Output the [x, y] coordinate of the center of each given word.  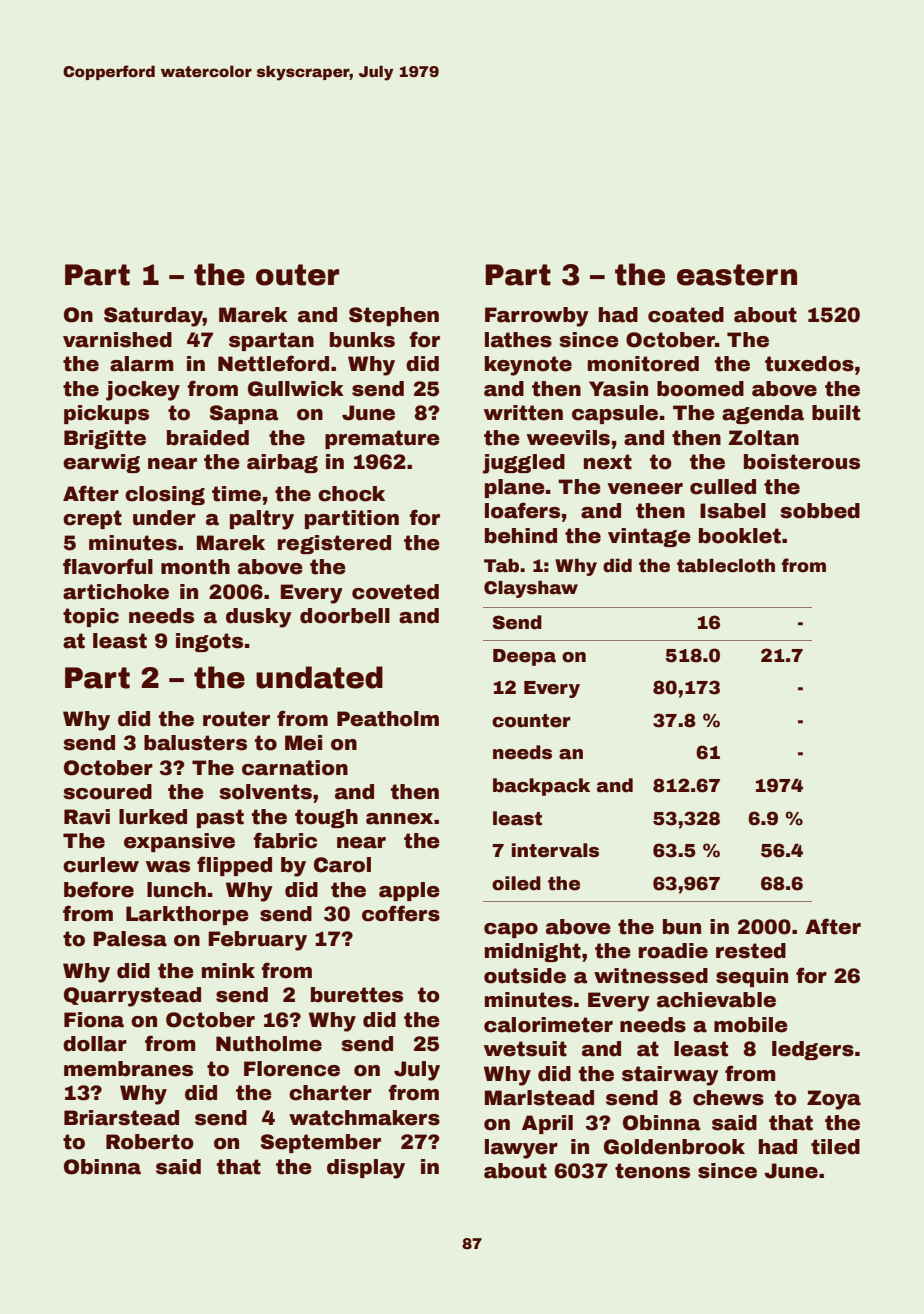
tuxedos [809, 364]
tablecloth [726, 566]
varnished [117, 340]
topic [91, 617]
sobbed [820, 511]
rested [751, 951]
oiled [516, 883]
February [257, 941]
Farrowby [537, 317]
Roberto [150, 1142]
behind [521, 536]
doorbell [345, 616]
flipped [234, 866]
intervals [555, 850]
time [236, 494]
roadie [673, 951]
